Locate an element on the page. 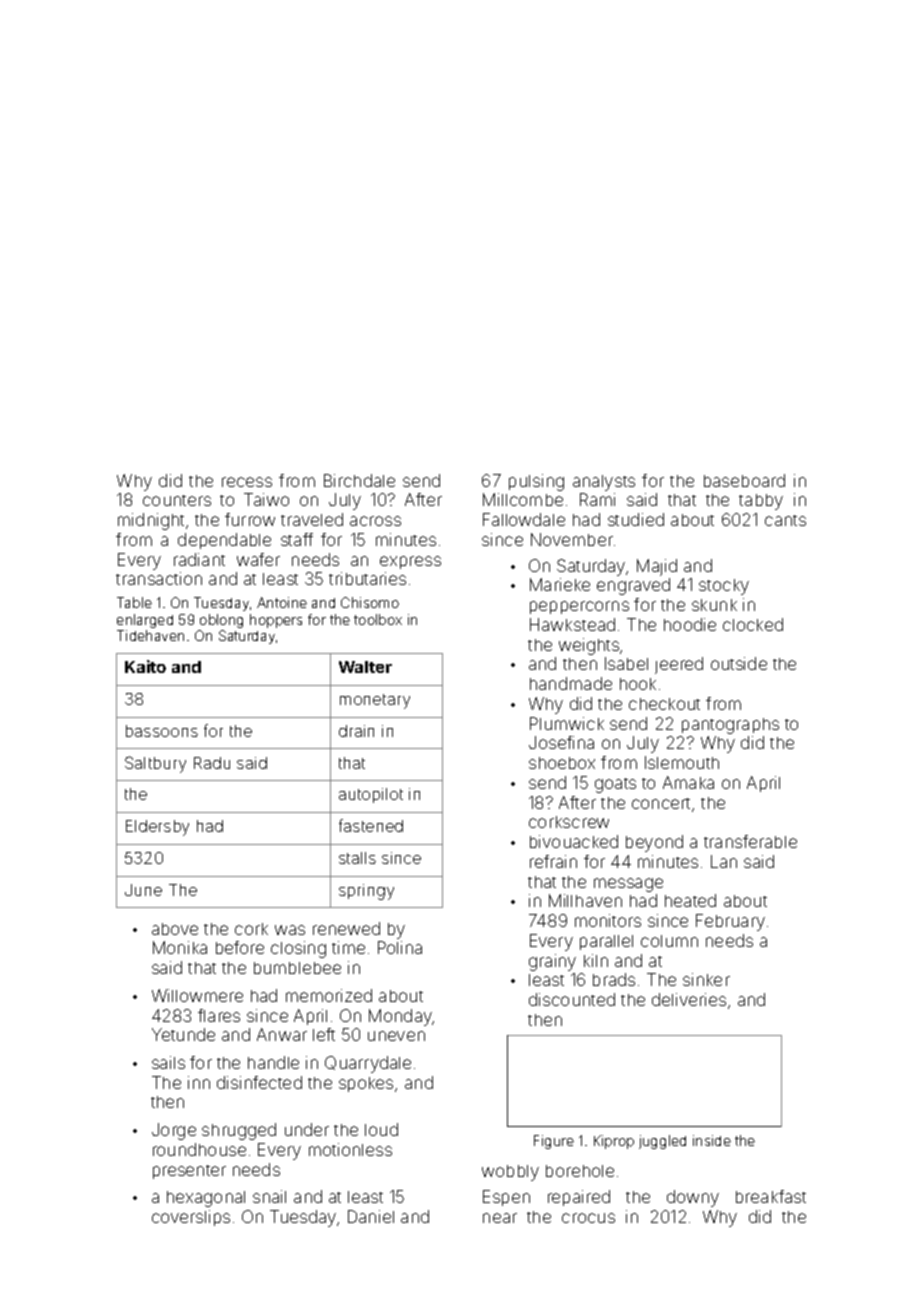 The width and height of the image is (924, 1308). hoodie is located at coordinates (690, 624).
